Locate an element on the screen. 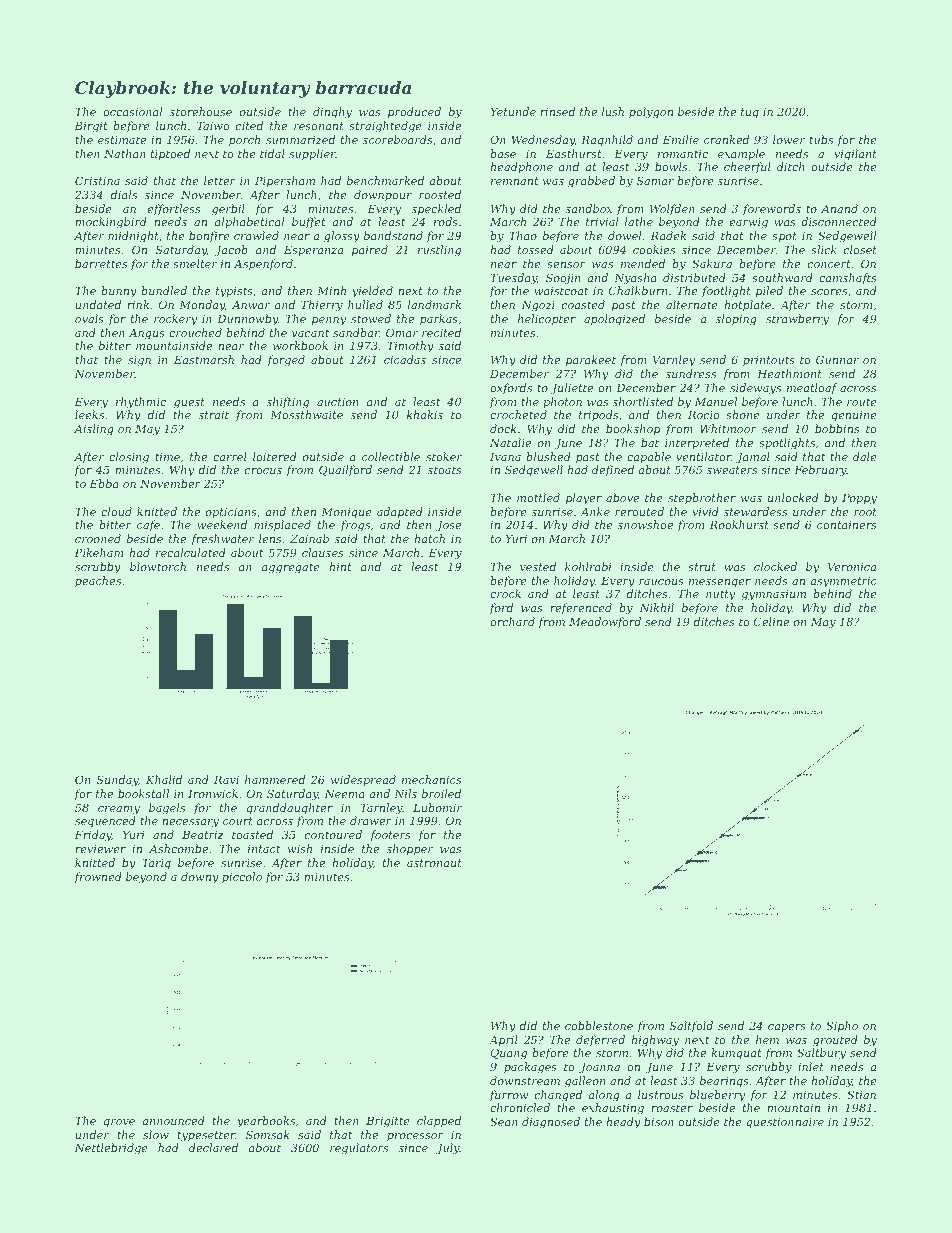 The width and height of the screenshot is (952, 1233). Quang is located at coordinates (508, 1054).
